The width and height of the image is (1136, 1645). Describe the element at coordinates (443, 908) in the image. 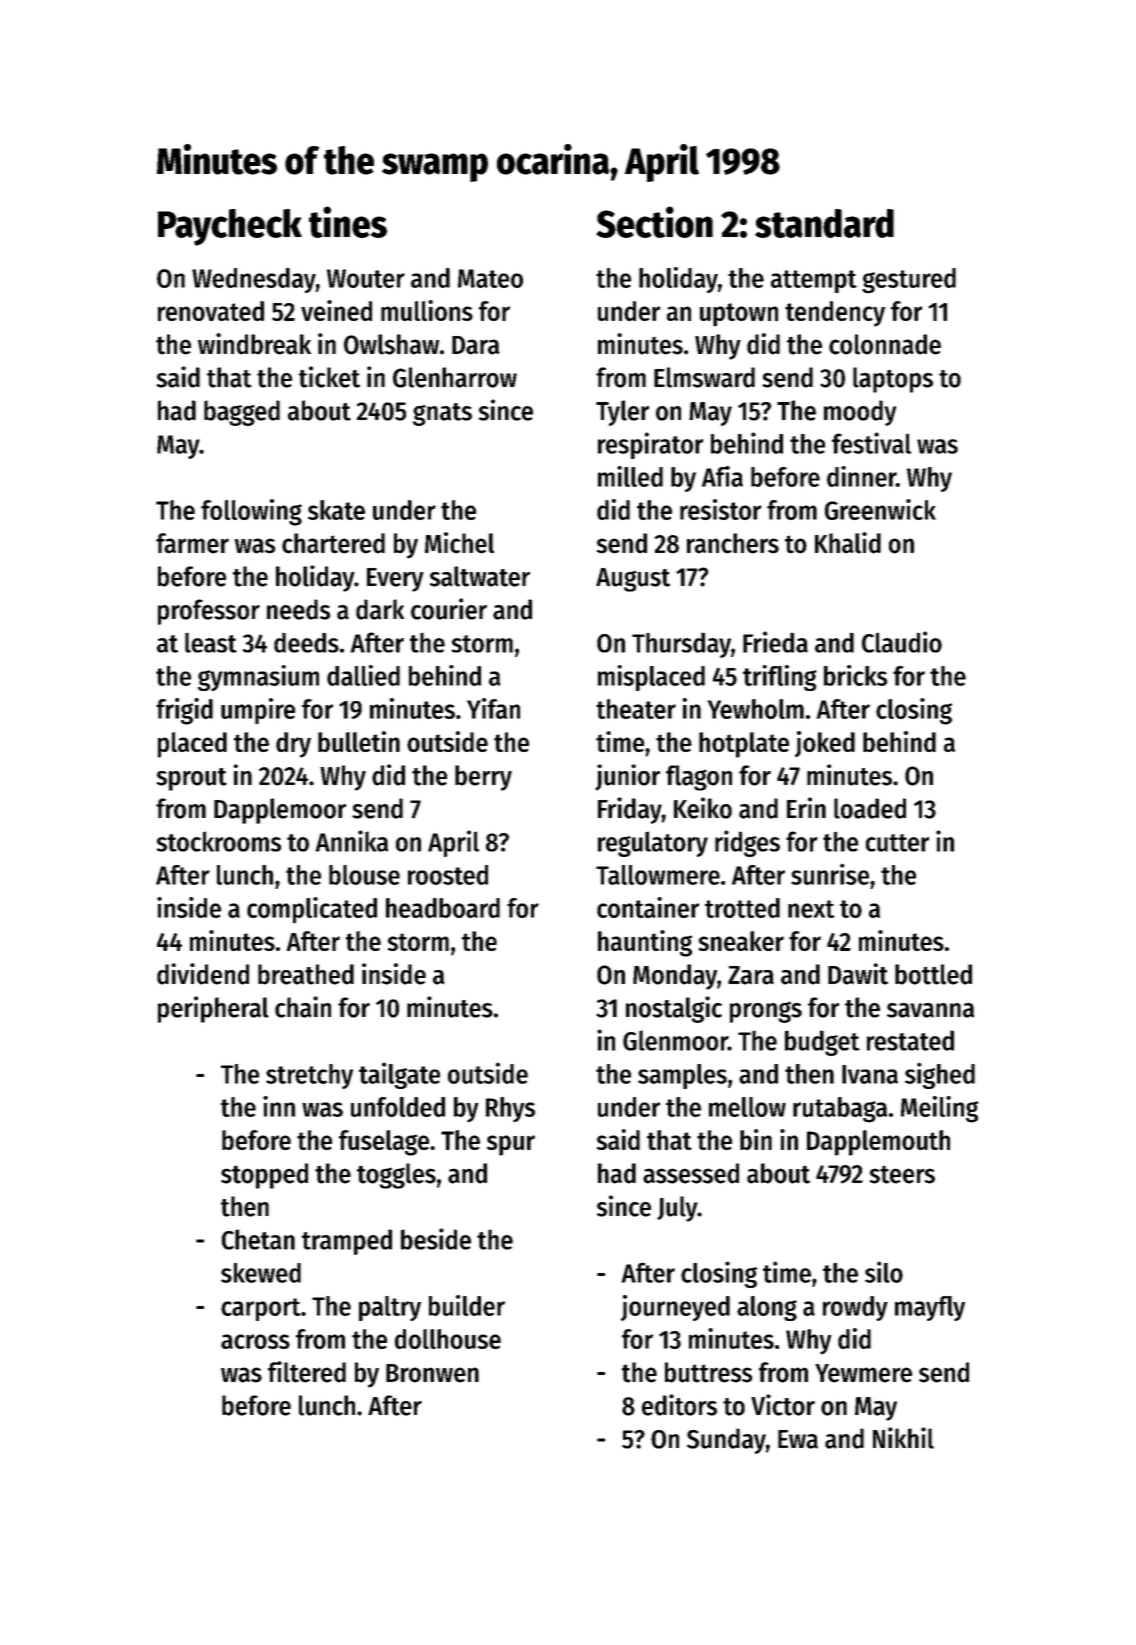

I see `headboard` at that location.
